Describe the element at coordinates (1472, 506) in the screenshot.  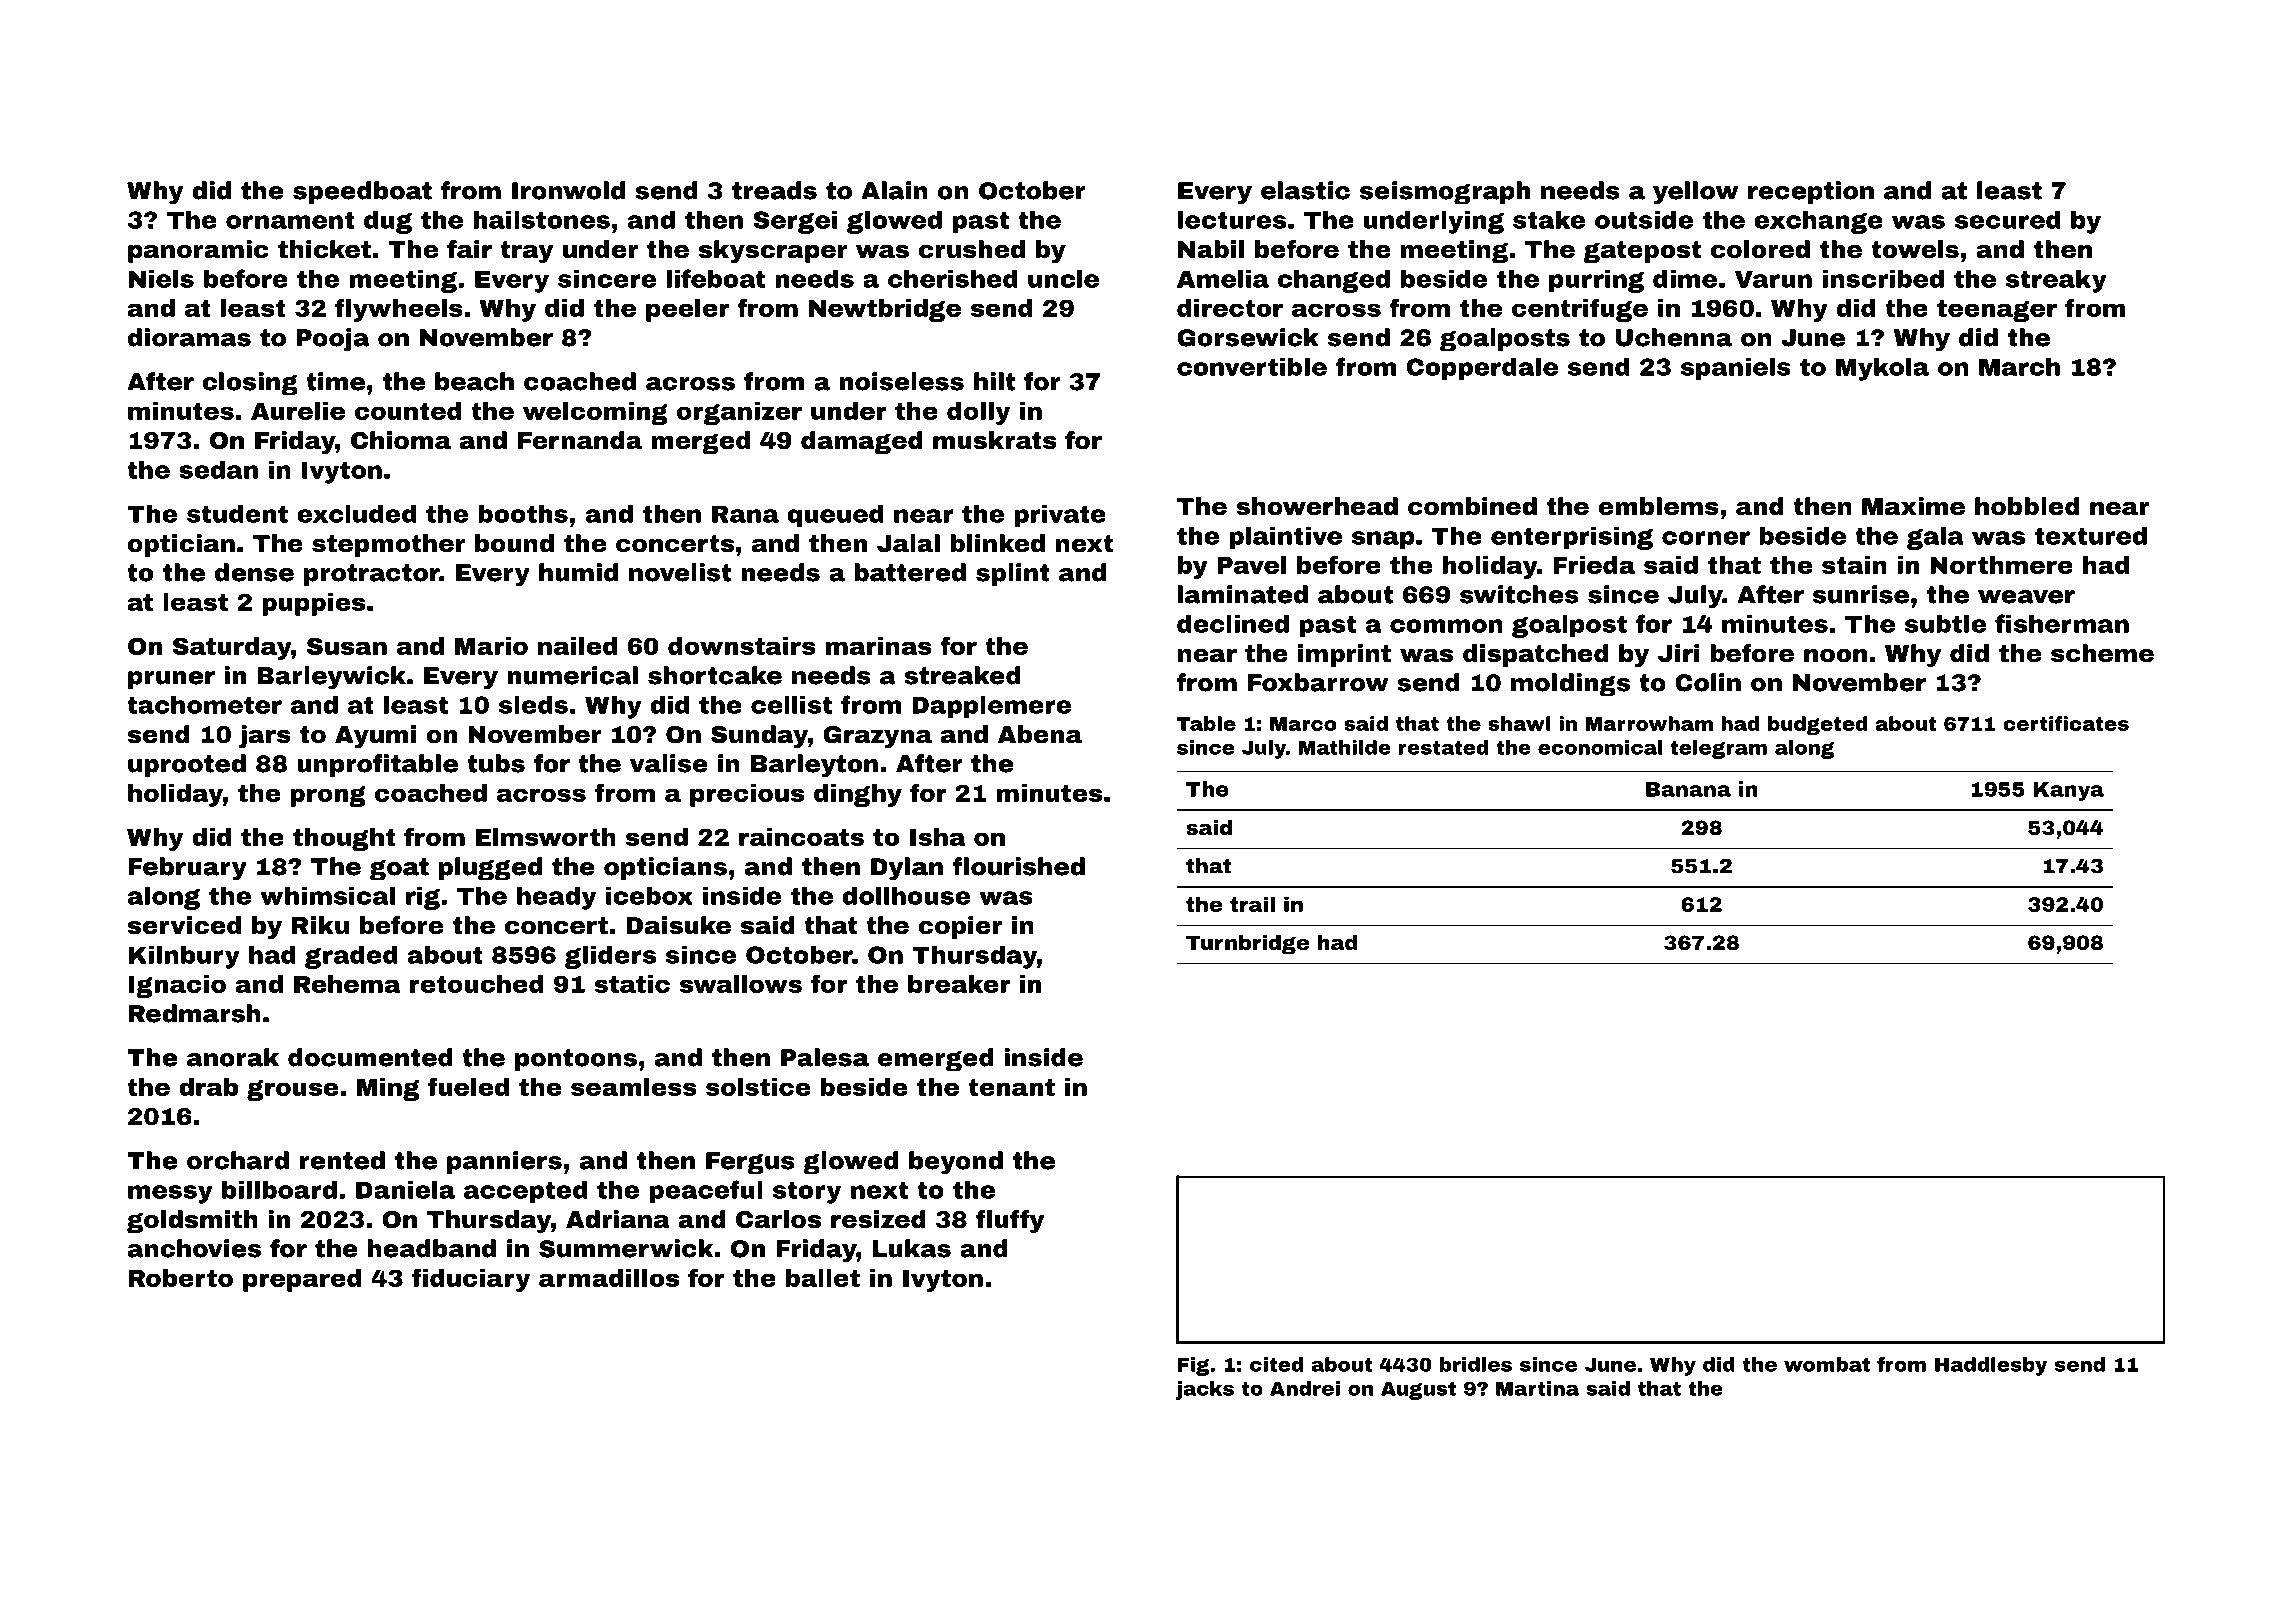
I see `combined` at that location.
